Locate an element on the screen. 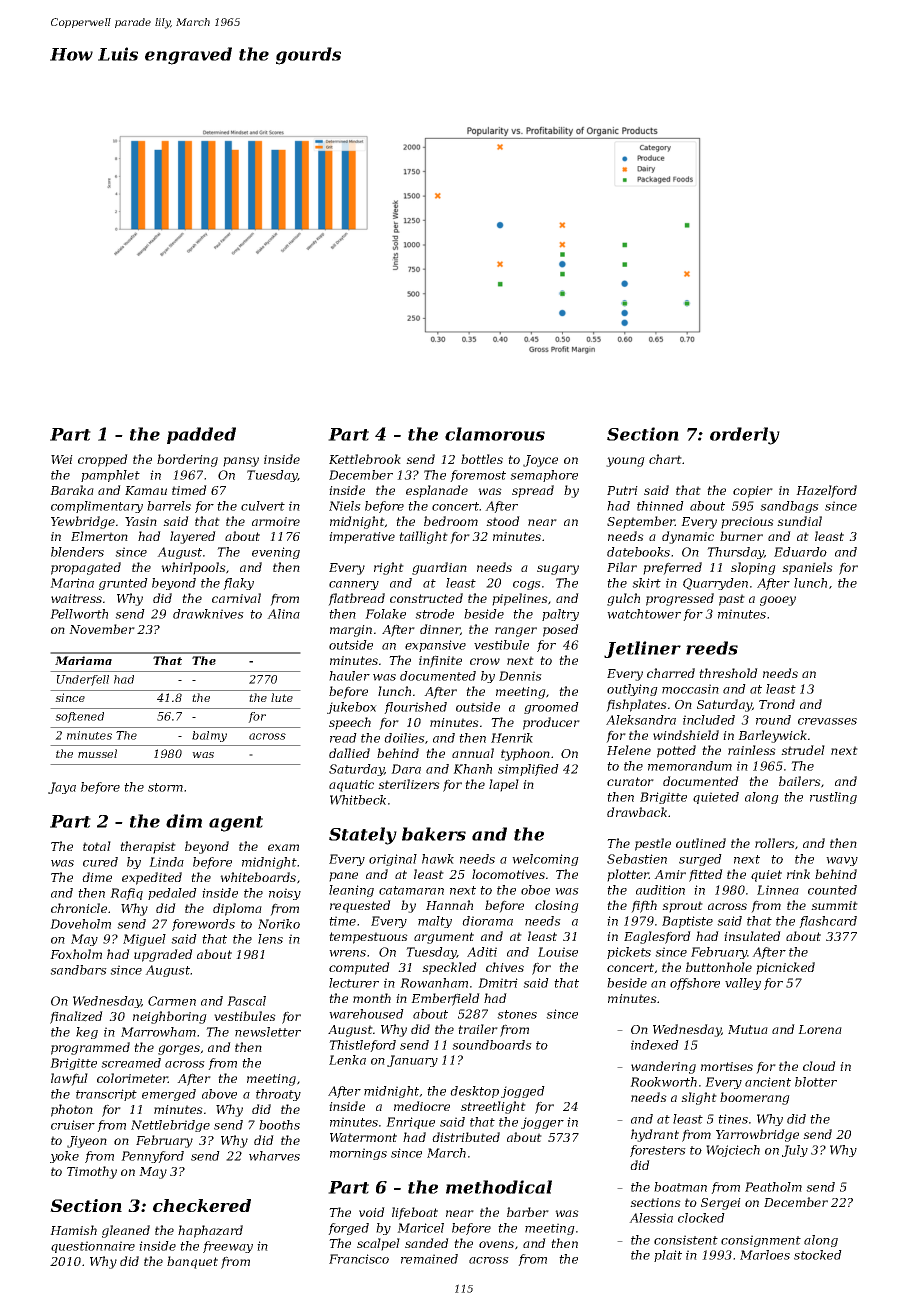  blenders is located at coordinates (77, 552).
